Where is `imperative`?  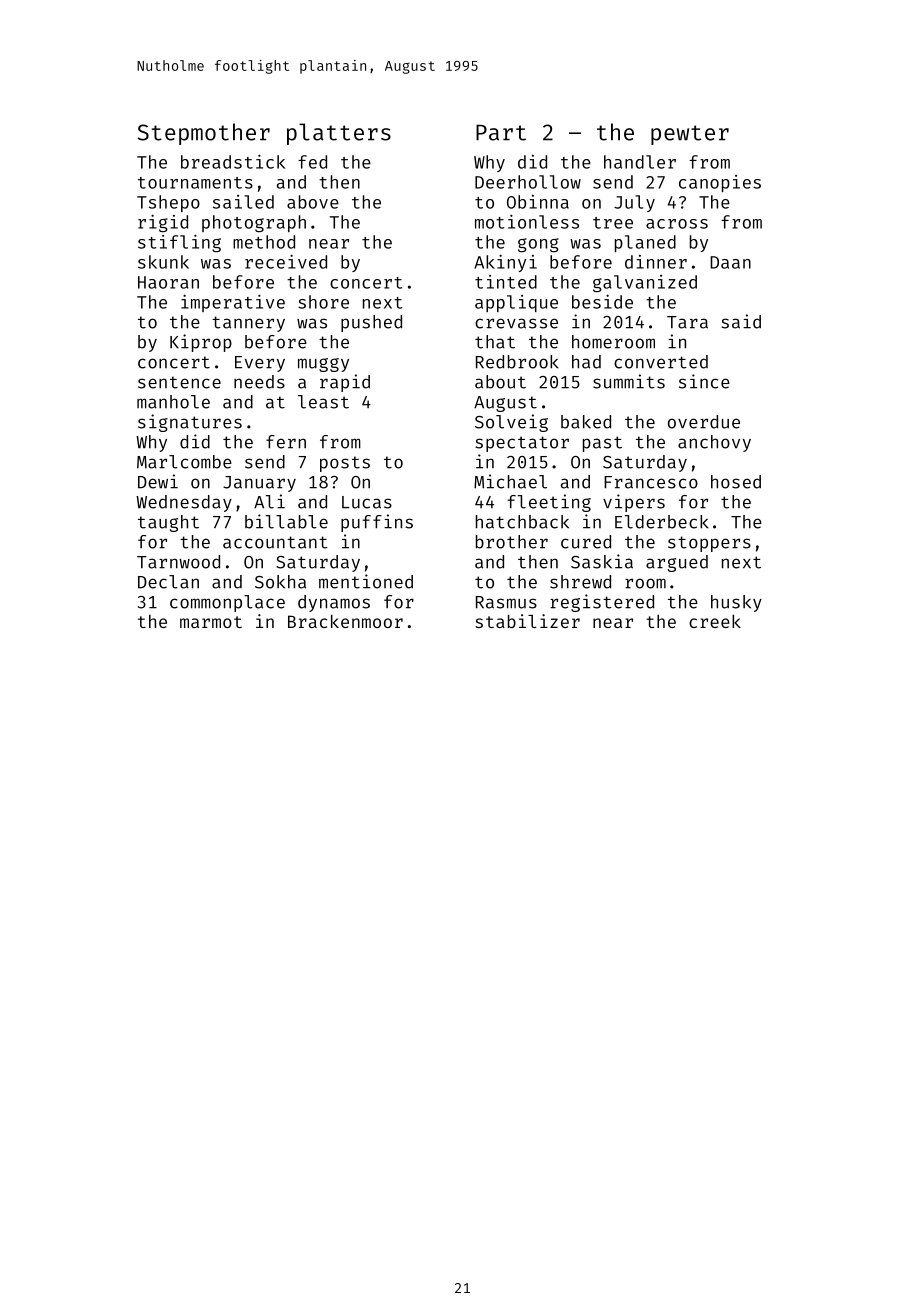 imperative is located at coordinates (233, 303).
